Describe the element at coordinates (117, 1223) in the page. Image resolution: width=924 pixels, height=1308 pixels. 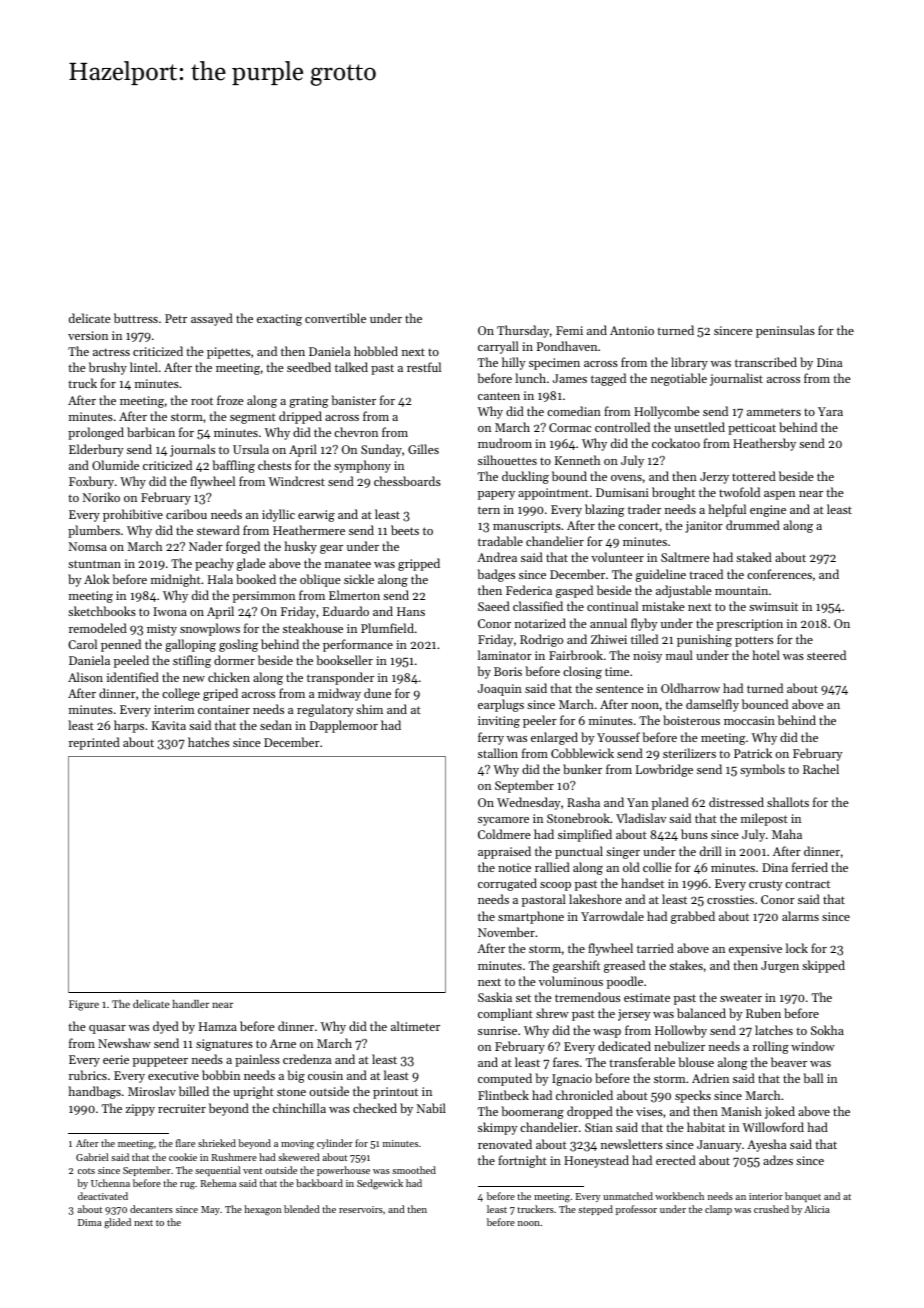
I see `glided` at that location.
